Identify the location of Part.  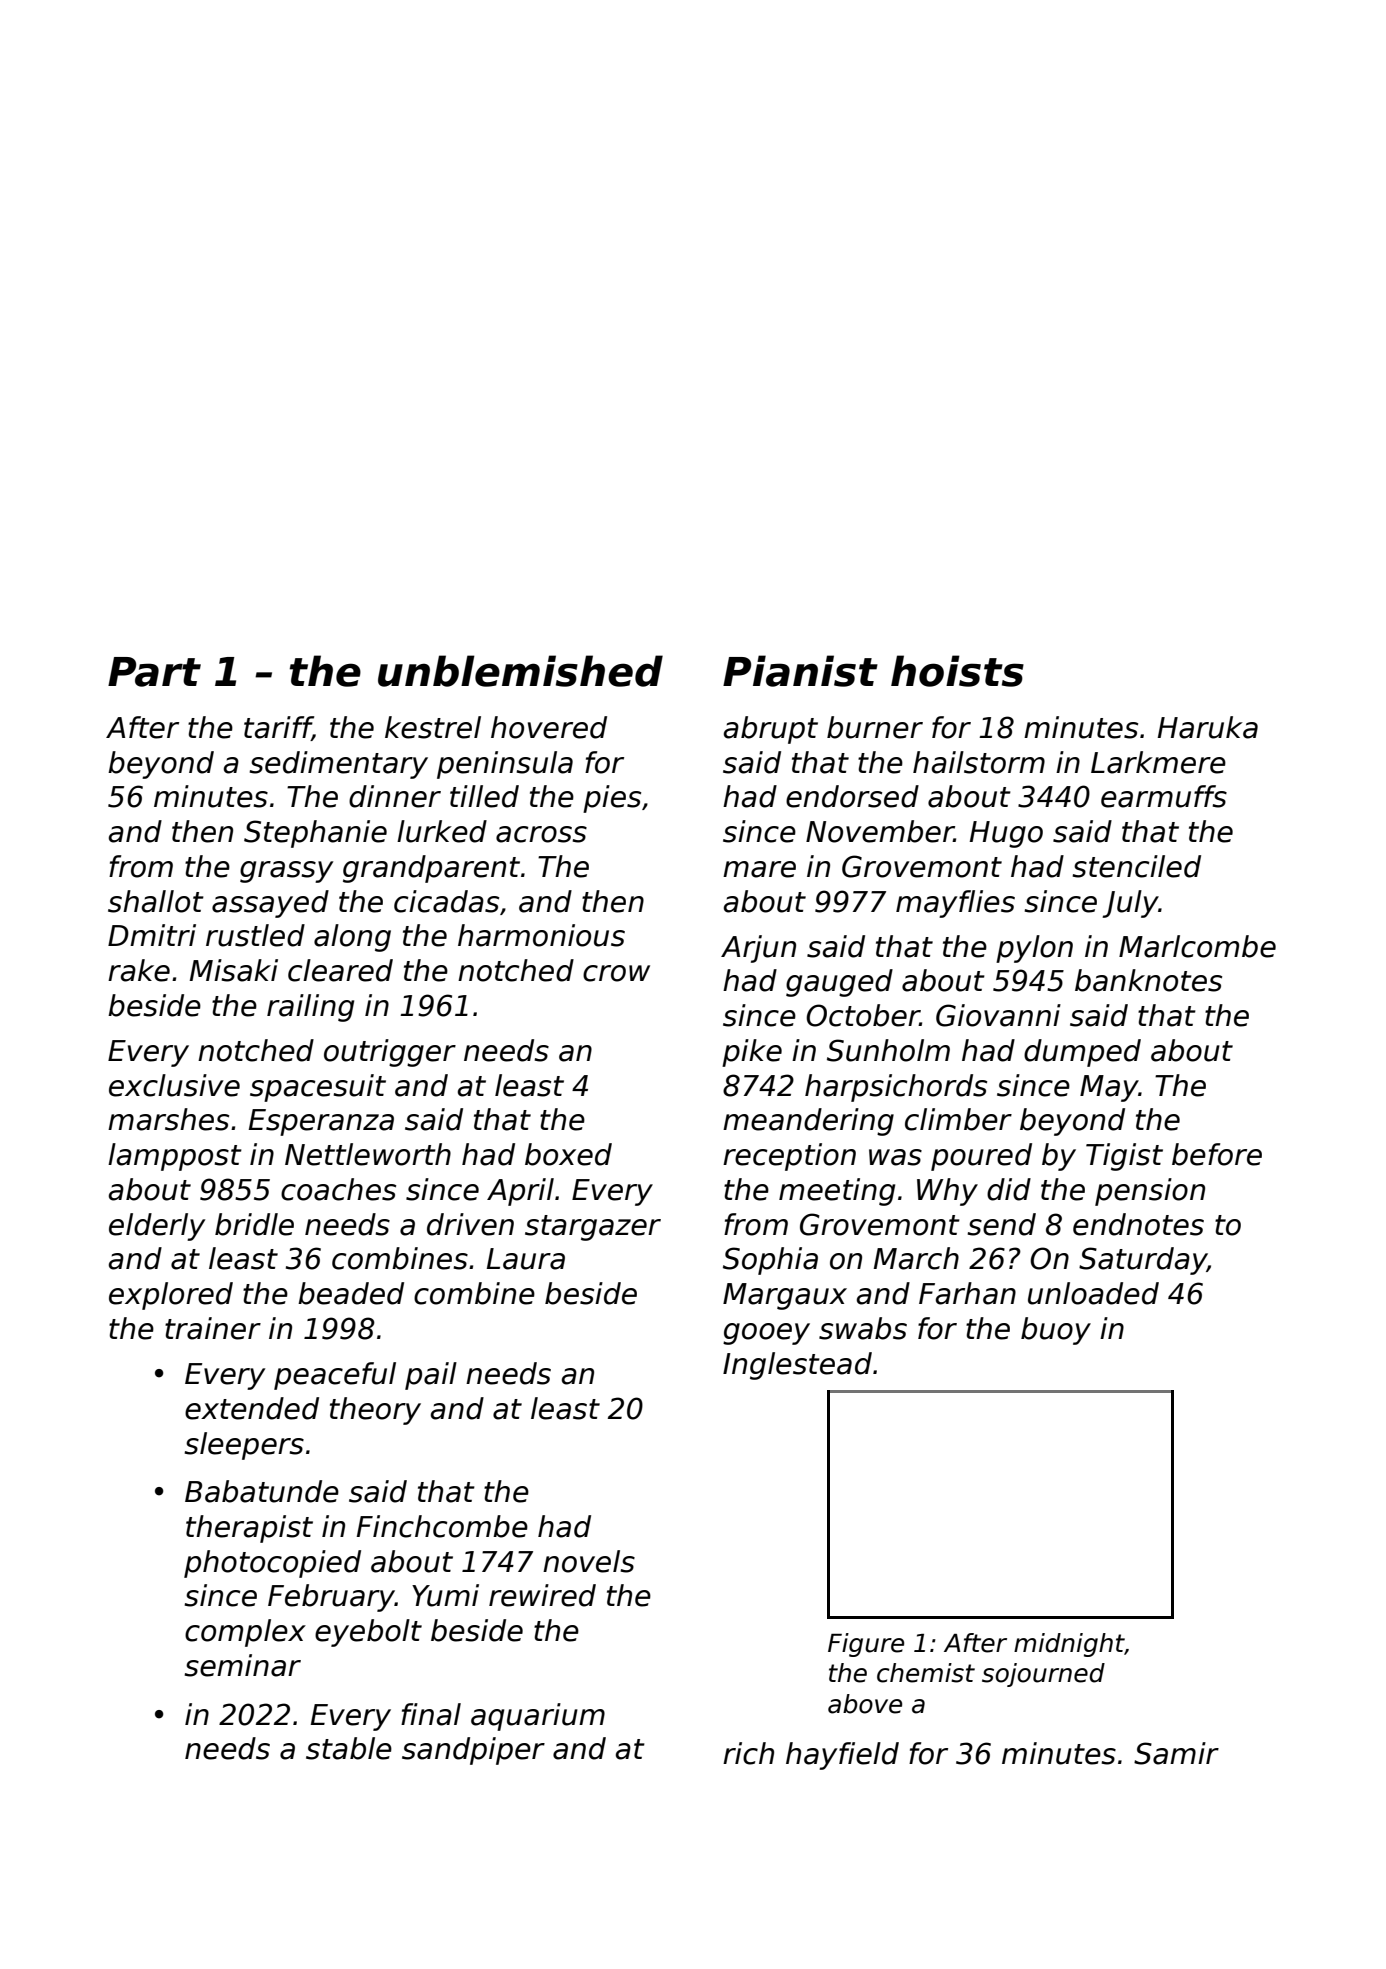
(154, 672).
